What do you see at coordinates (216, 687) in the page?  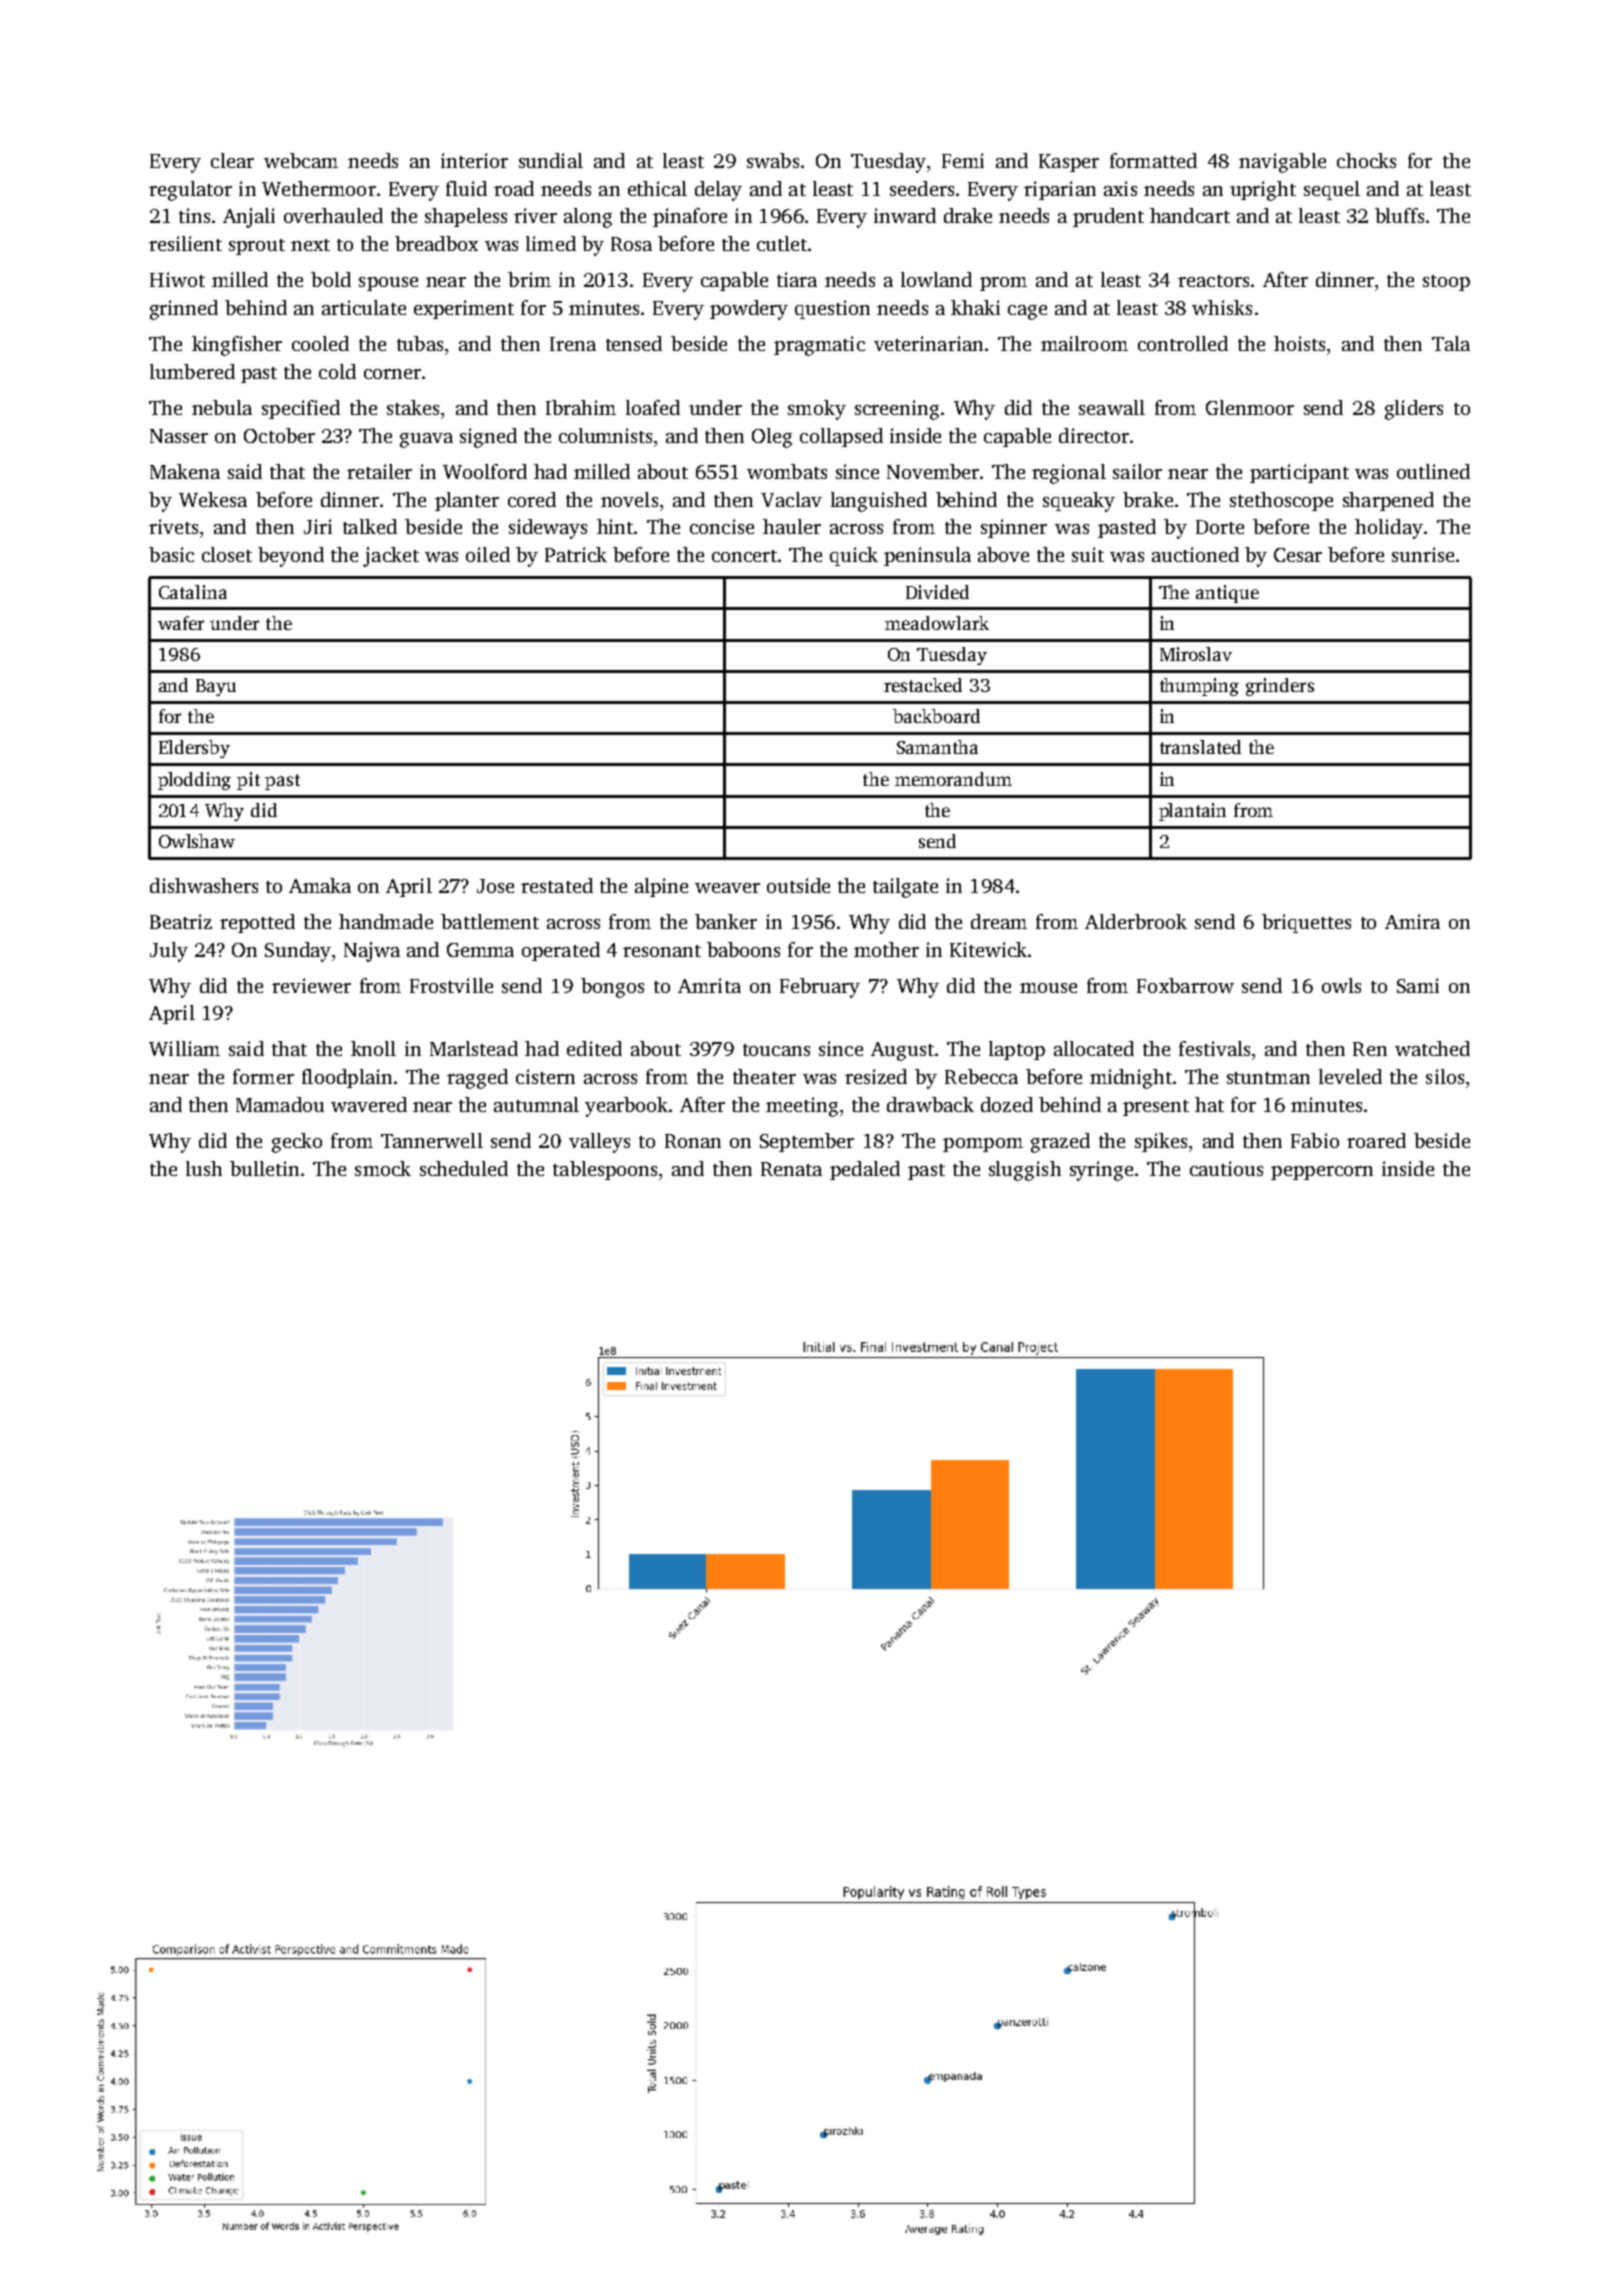 I see `Bayu` at bounding box center [216, 687].
